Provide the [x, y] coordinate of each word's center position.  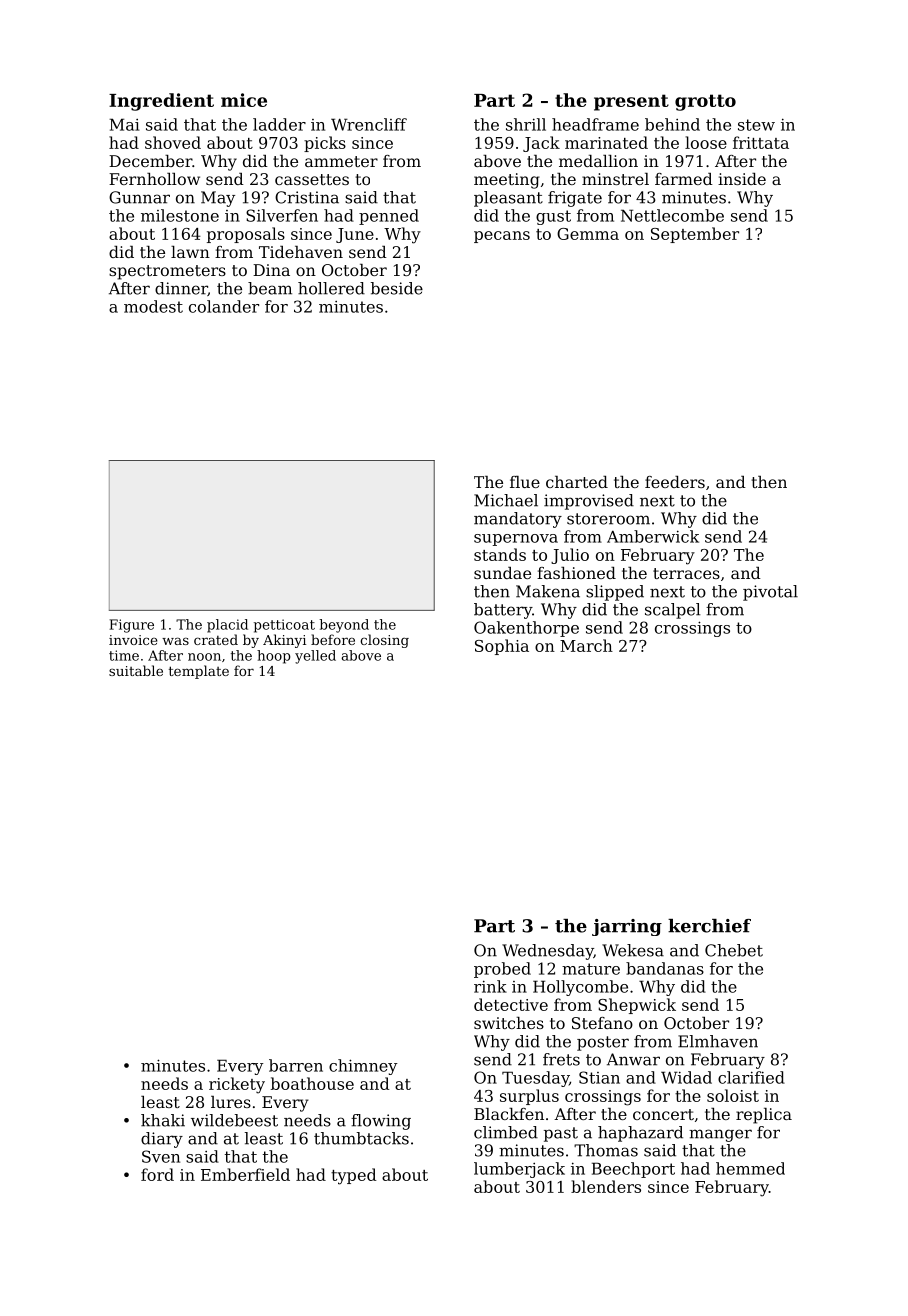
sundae [502, 573]
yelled [315, 657]
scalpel [672, 611]
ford [157, 1174]
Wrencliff [369, 124]
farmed [684, 179]
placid [227, 626]
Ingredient [161, 102]
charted [577, 482]
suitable [136, 670]
